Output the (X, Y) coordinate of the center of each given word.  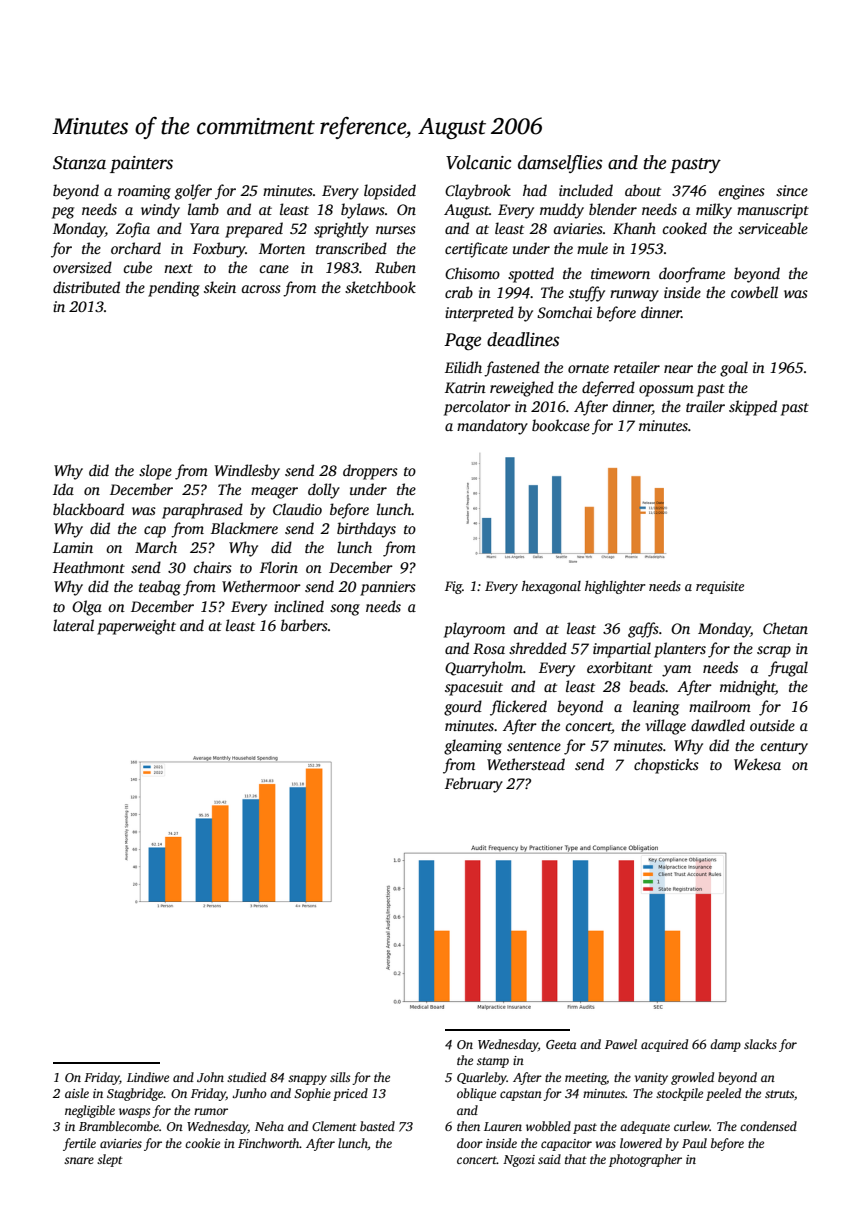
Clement (334, 1126)
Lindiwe (148, 1077)
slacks (760, 1044)
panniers (388, 588)
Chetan (785, 628)
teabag (160, 588)
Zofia (133, 230)
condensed (768, 1126)
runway (634, 296)
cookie (202, 1143)
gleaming (473, 747)
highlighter (615, 587)
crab (459, 292)
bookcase (561, 425)
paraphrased (202, 511)
